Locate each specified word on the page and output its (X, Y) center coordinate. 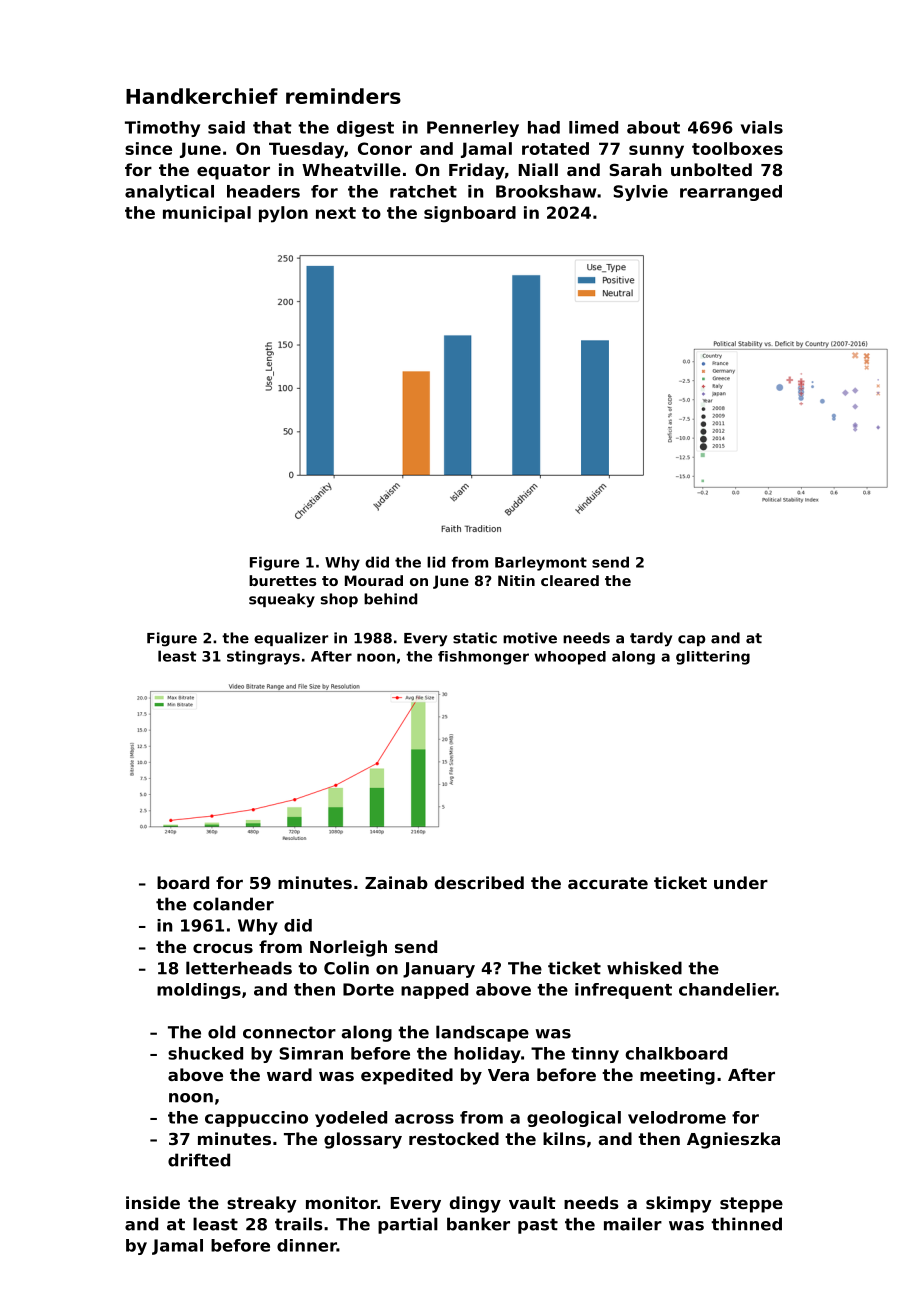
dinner (307, 1245)
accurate (608, 883)
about (653, 127)
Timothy (162, 129)
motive (530, 638)
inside (153, 1202)
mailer (633, 1224)
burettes (282, 580)
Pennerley (473, 129)
